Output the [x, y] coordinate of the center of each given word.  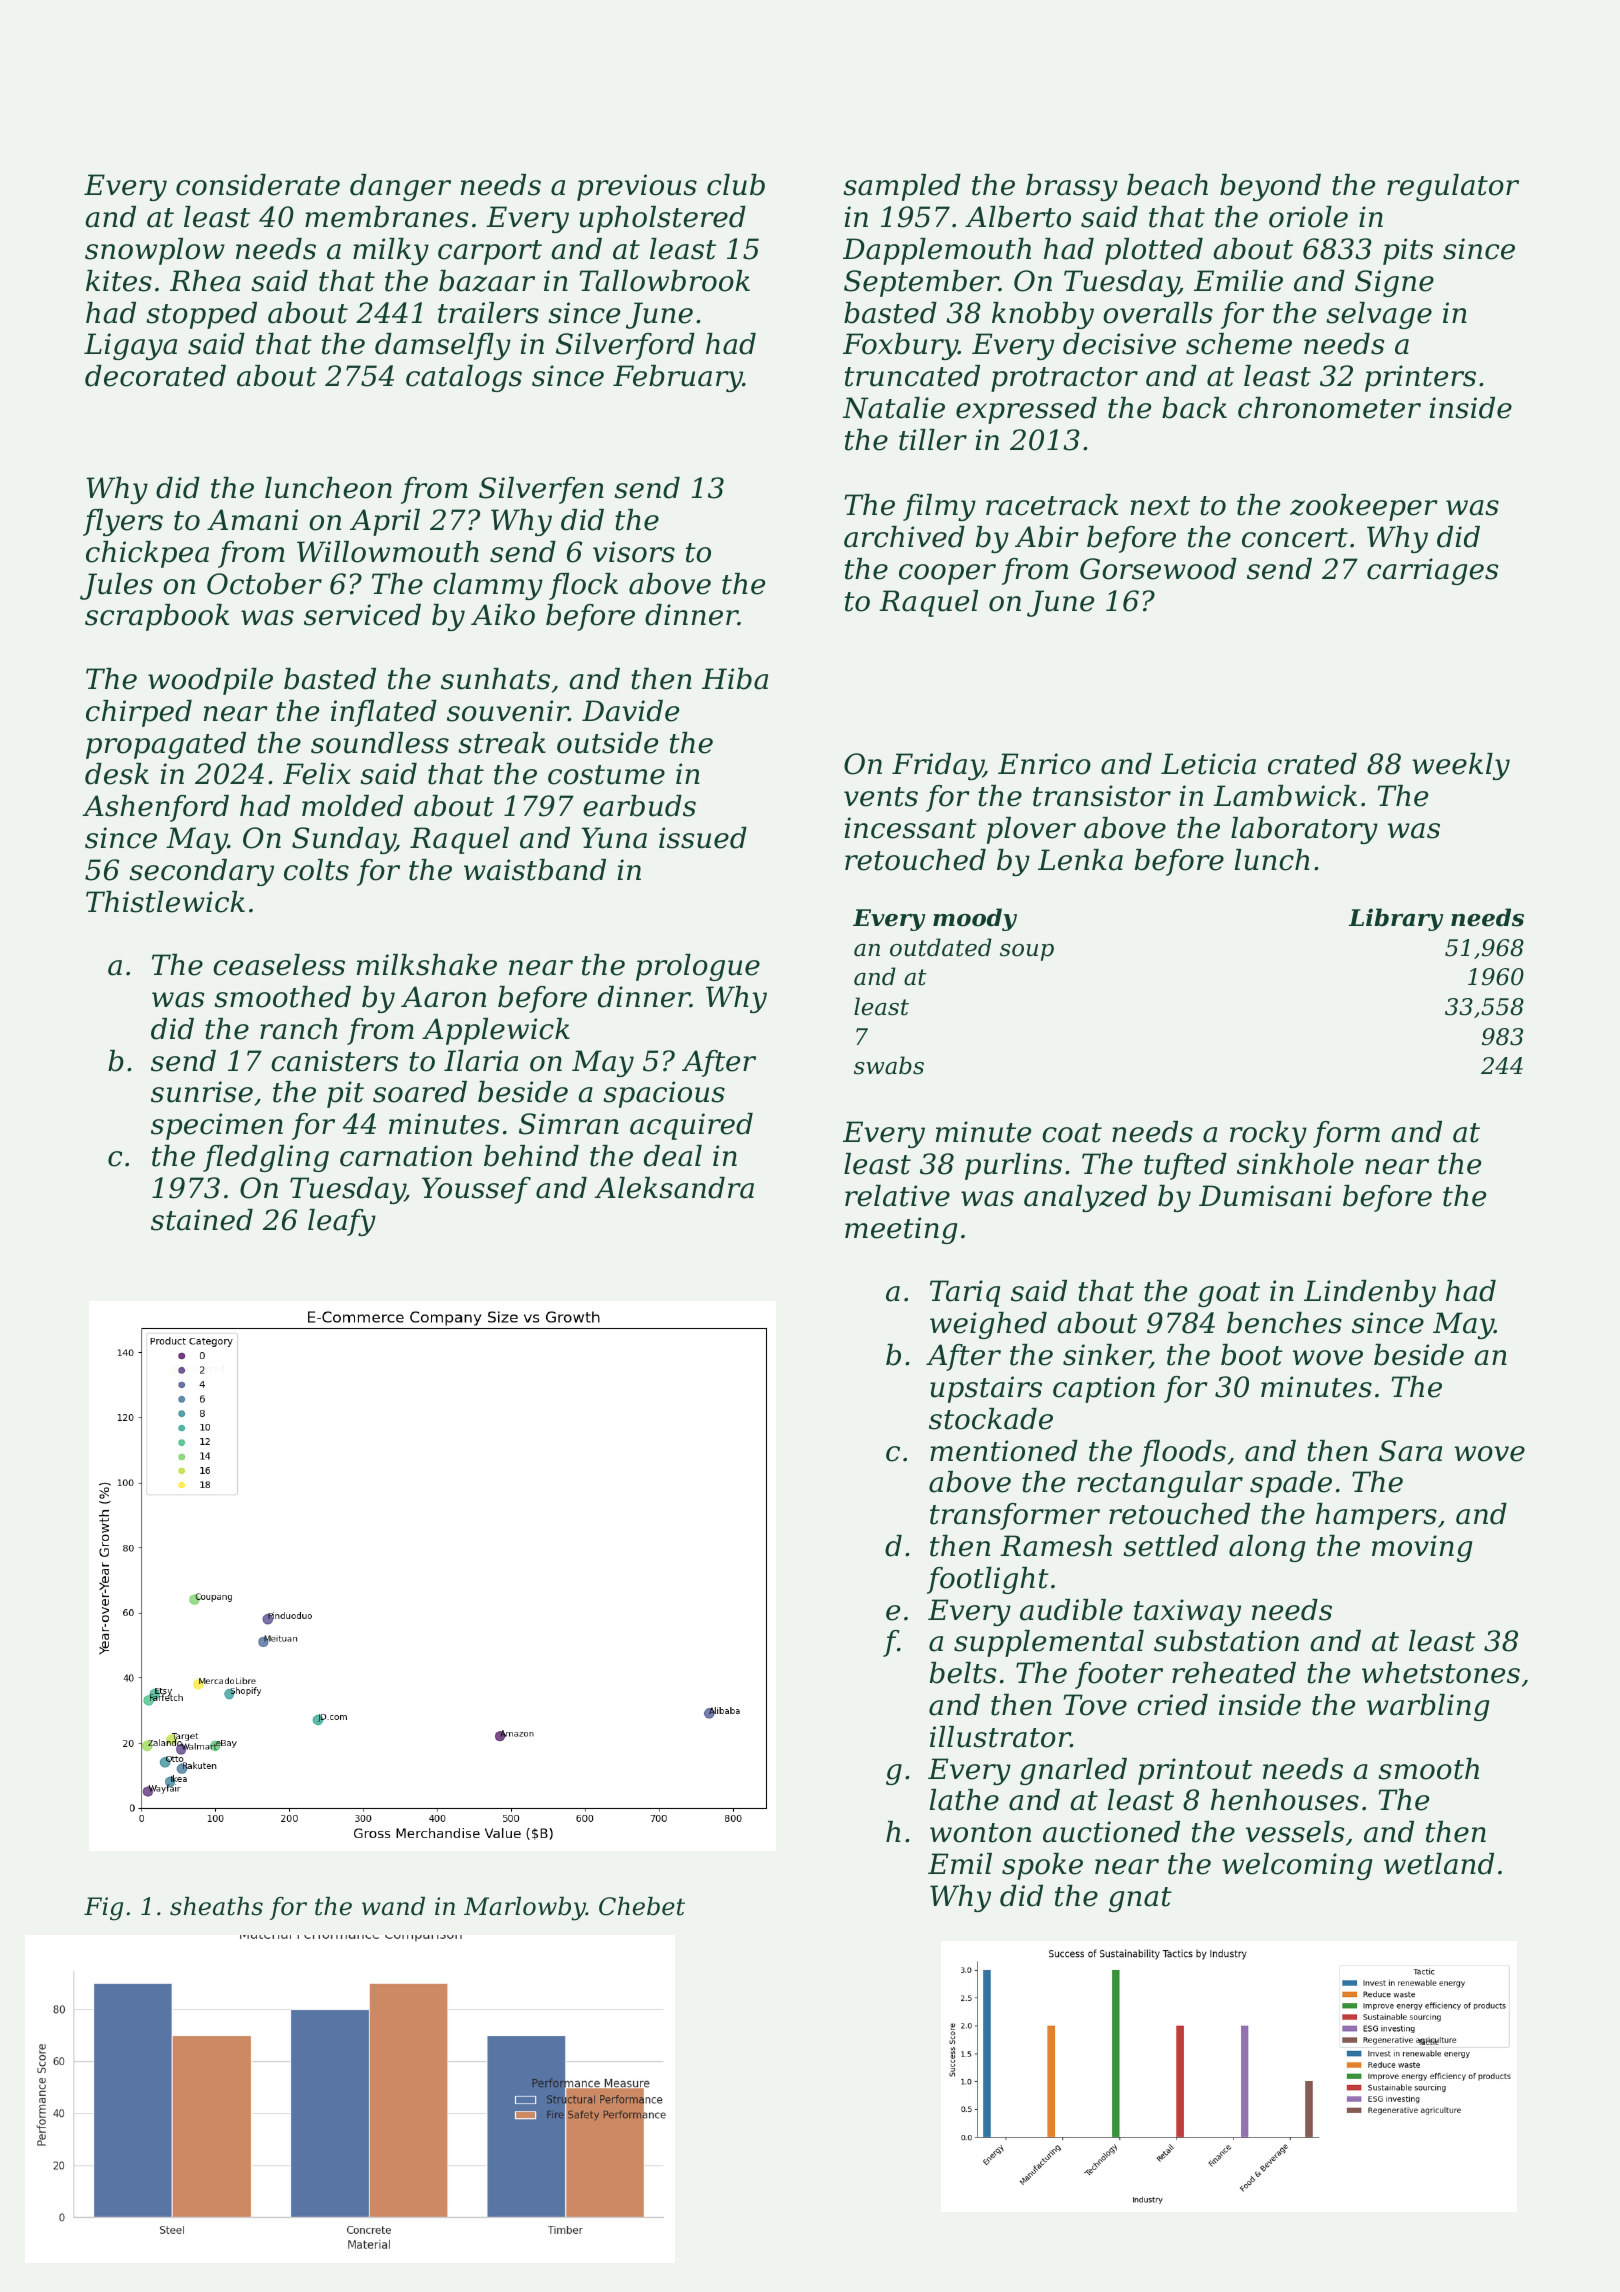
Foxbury [900, 346]
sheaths [216, 1906]
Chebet [642, 1906]
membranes [386, 217]
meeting [901, 1230]
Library [1396, 919]
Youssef [476, 1190]
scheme [1239, 344]
